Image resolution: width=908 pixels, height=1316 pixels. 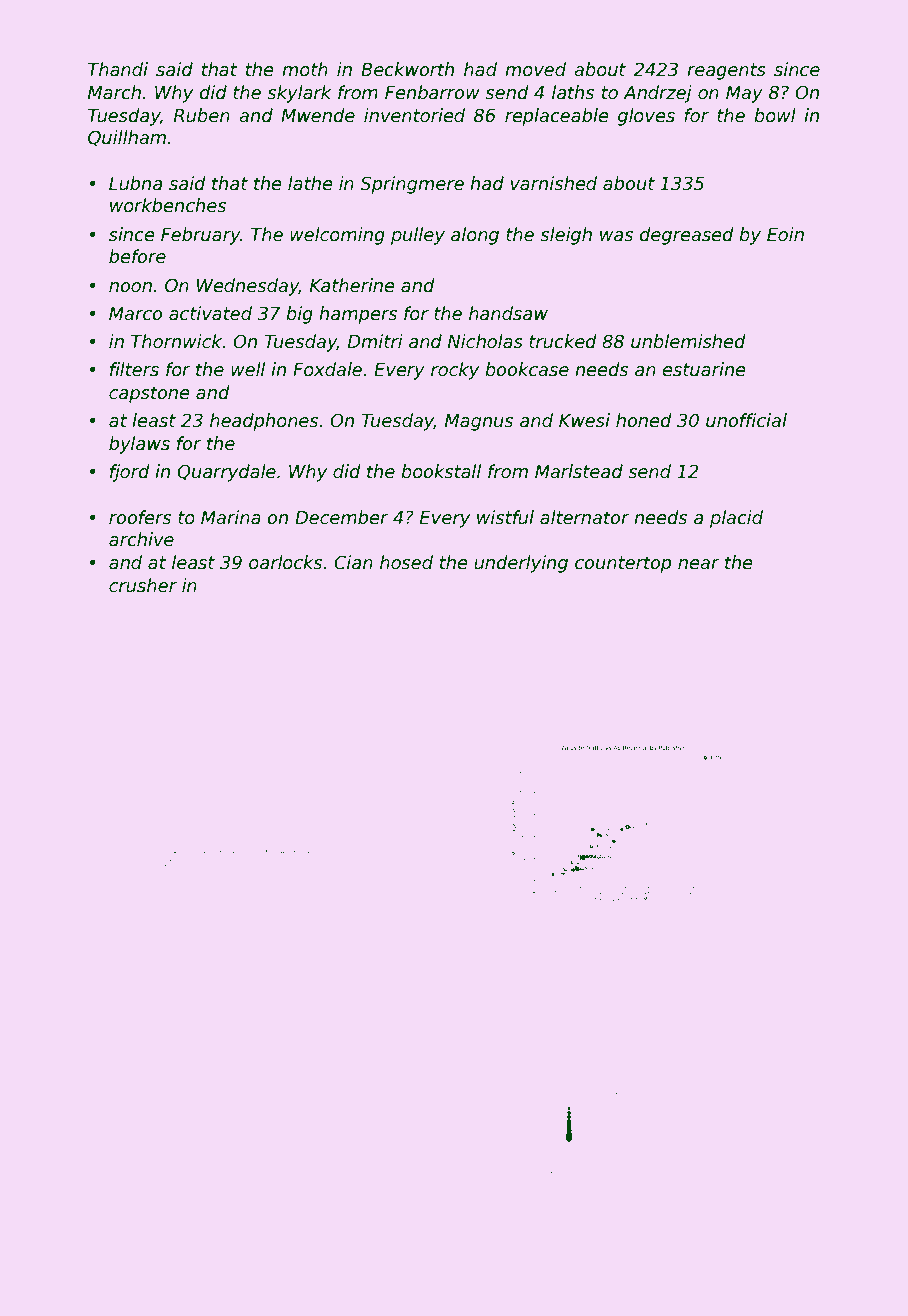 I want to click on moth, so click(x=305, y=69).
